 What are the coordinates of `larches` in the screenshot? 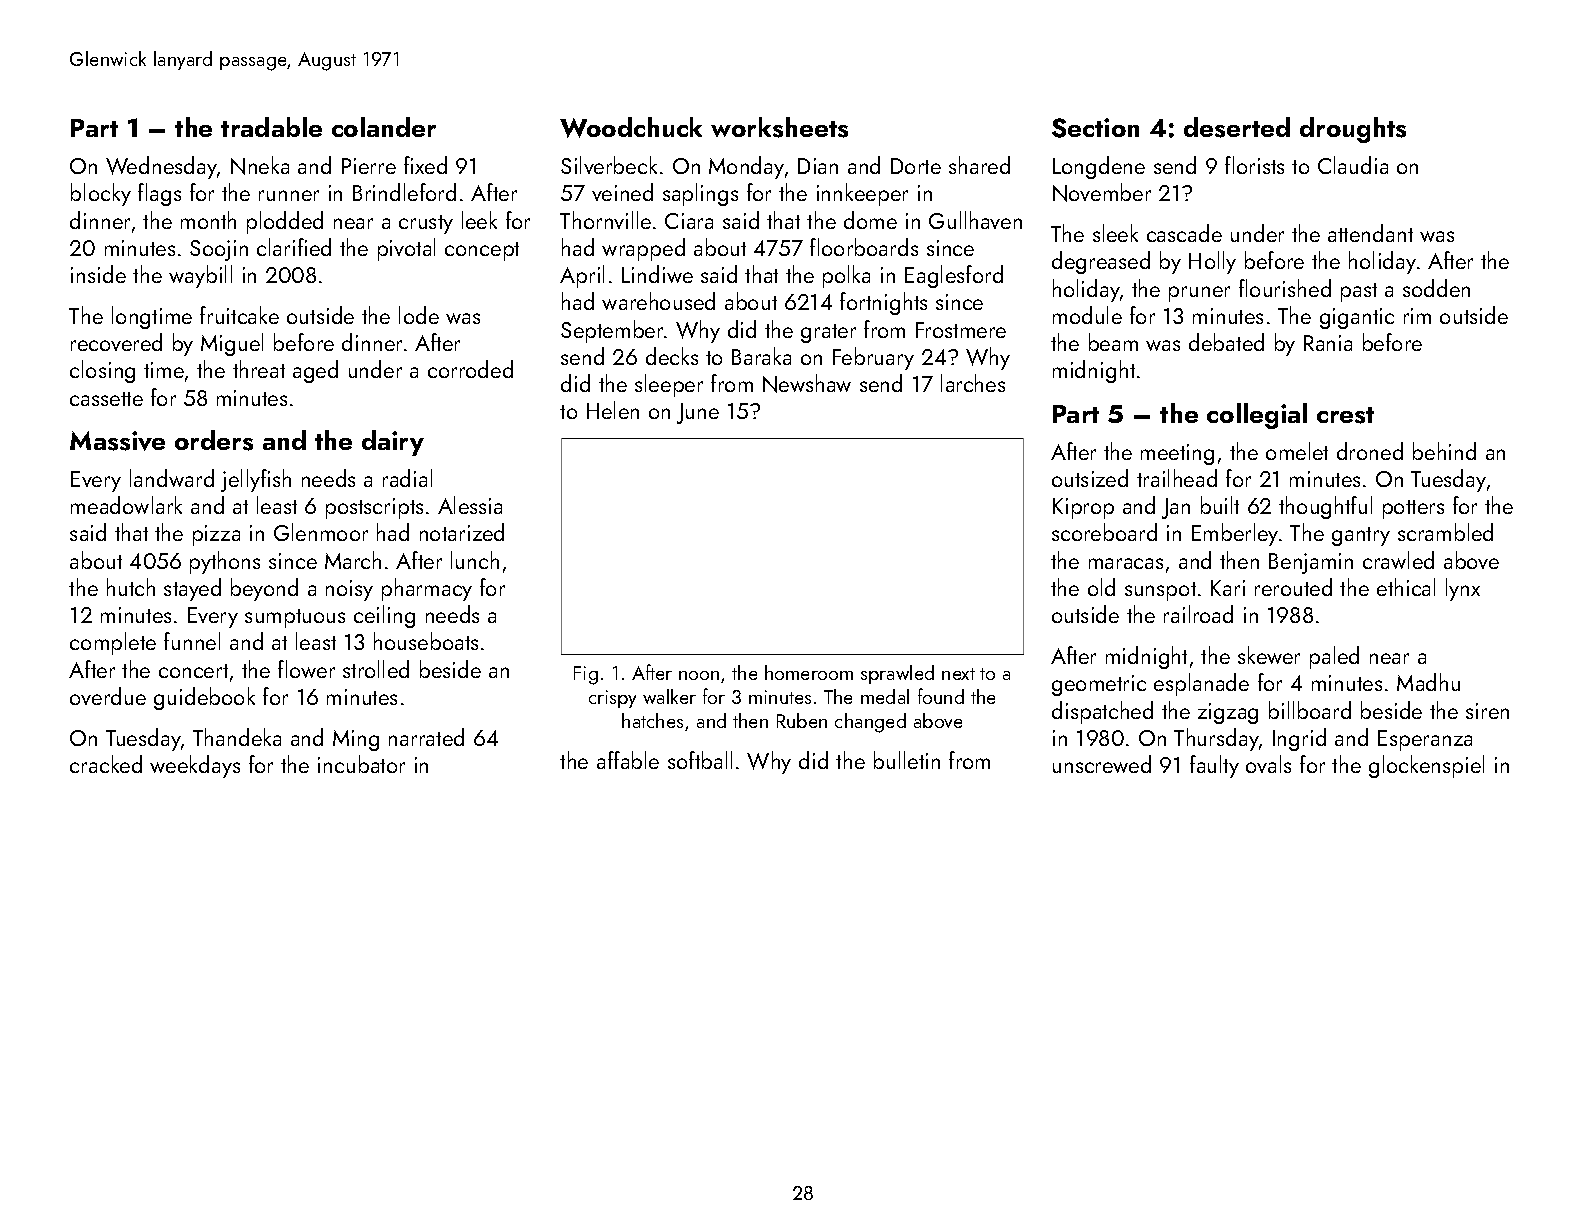 It's located at (973, 383).
